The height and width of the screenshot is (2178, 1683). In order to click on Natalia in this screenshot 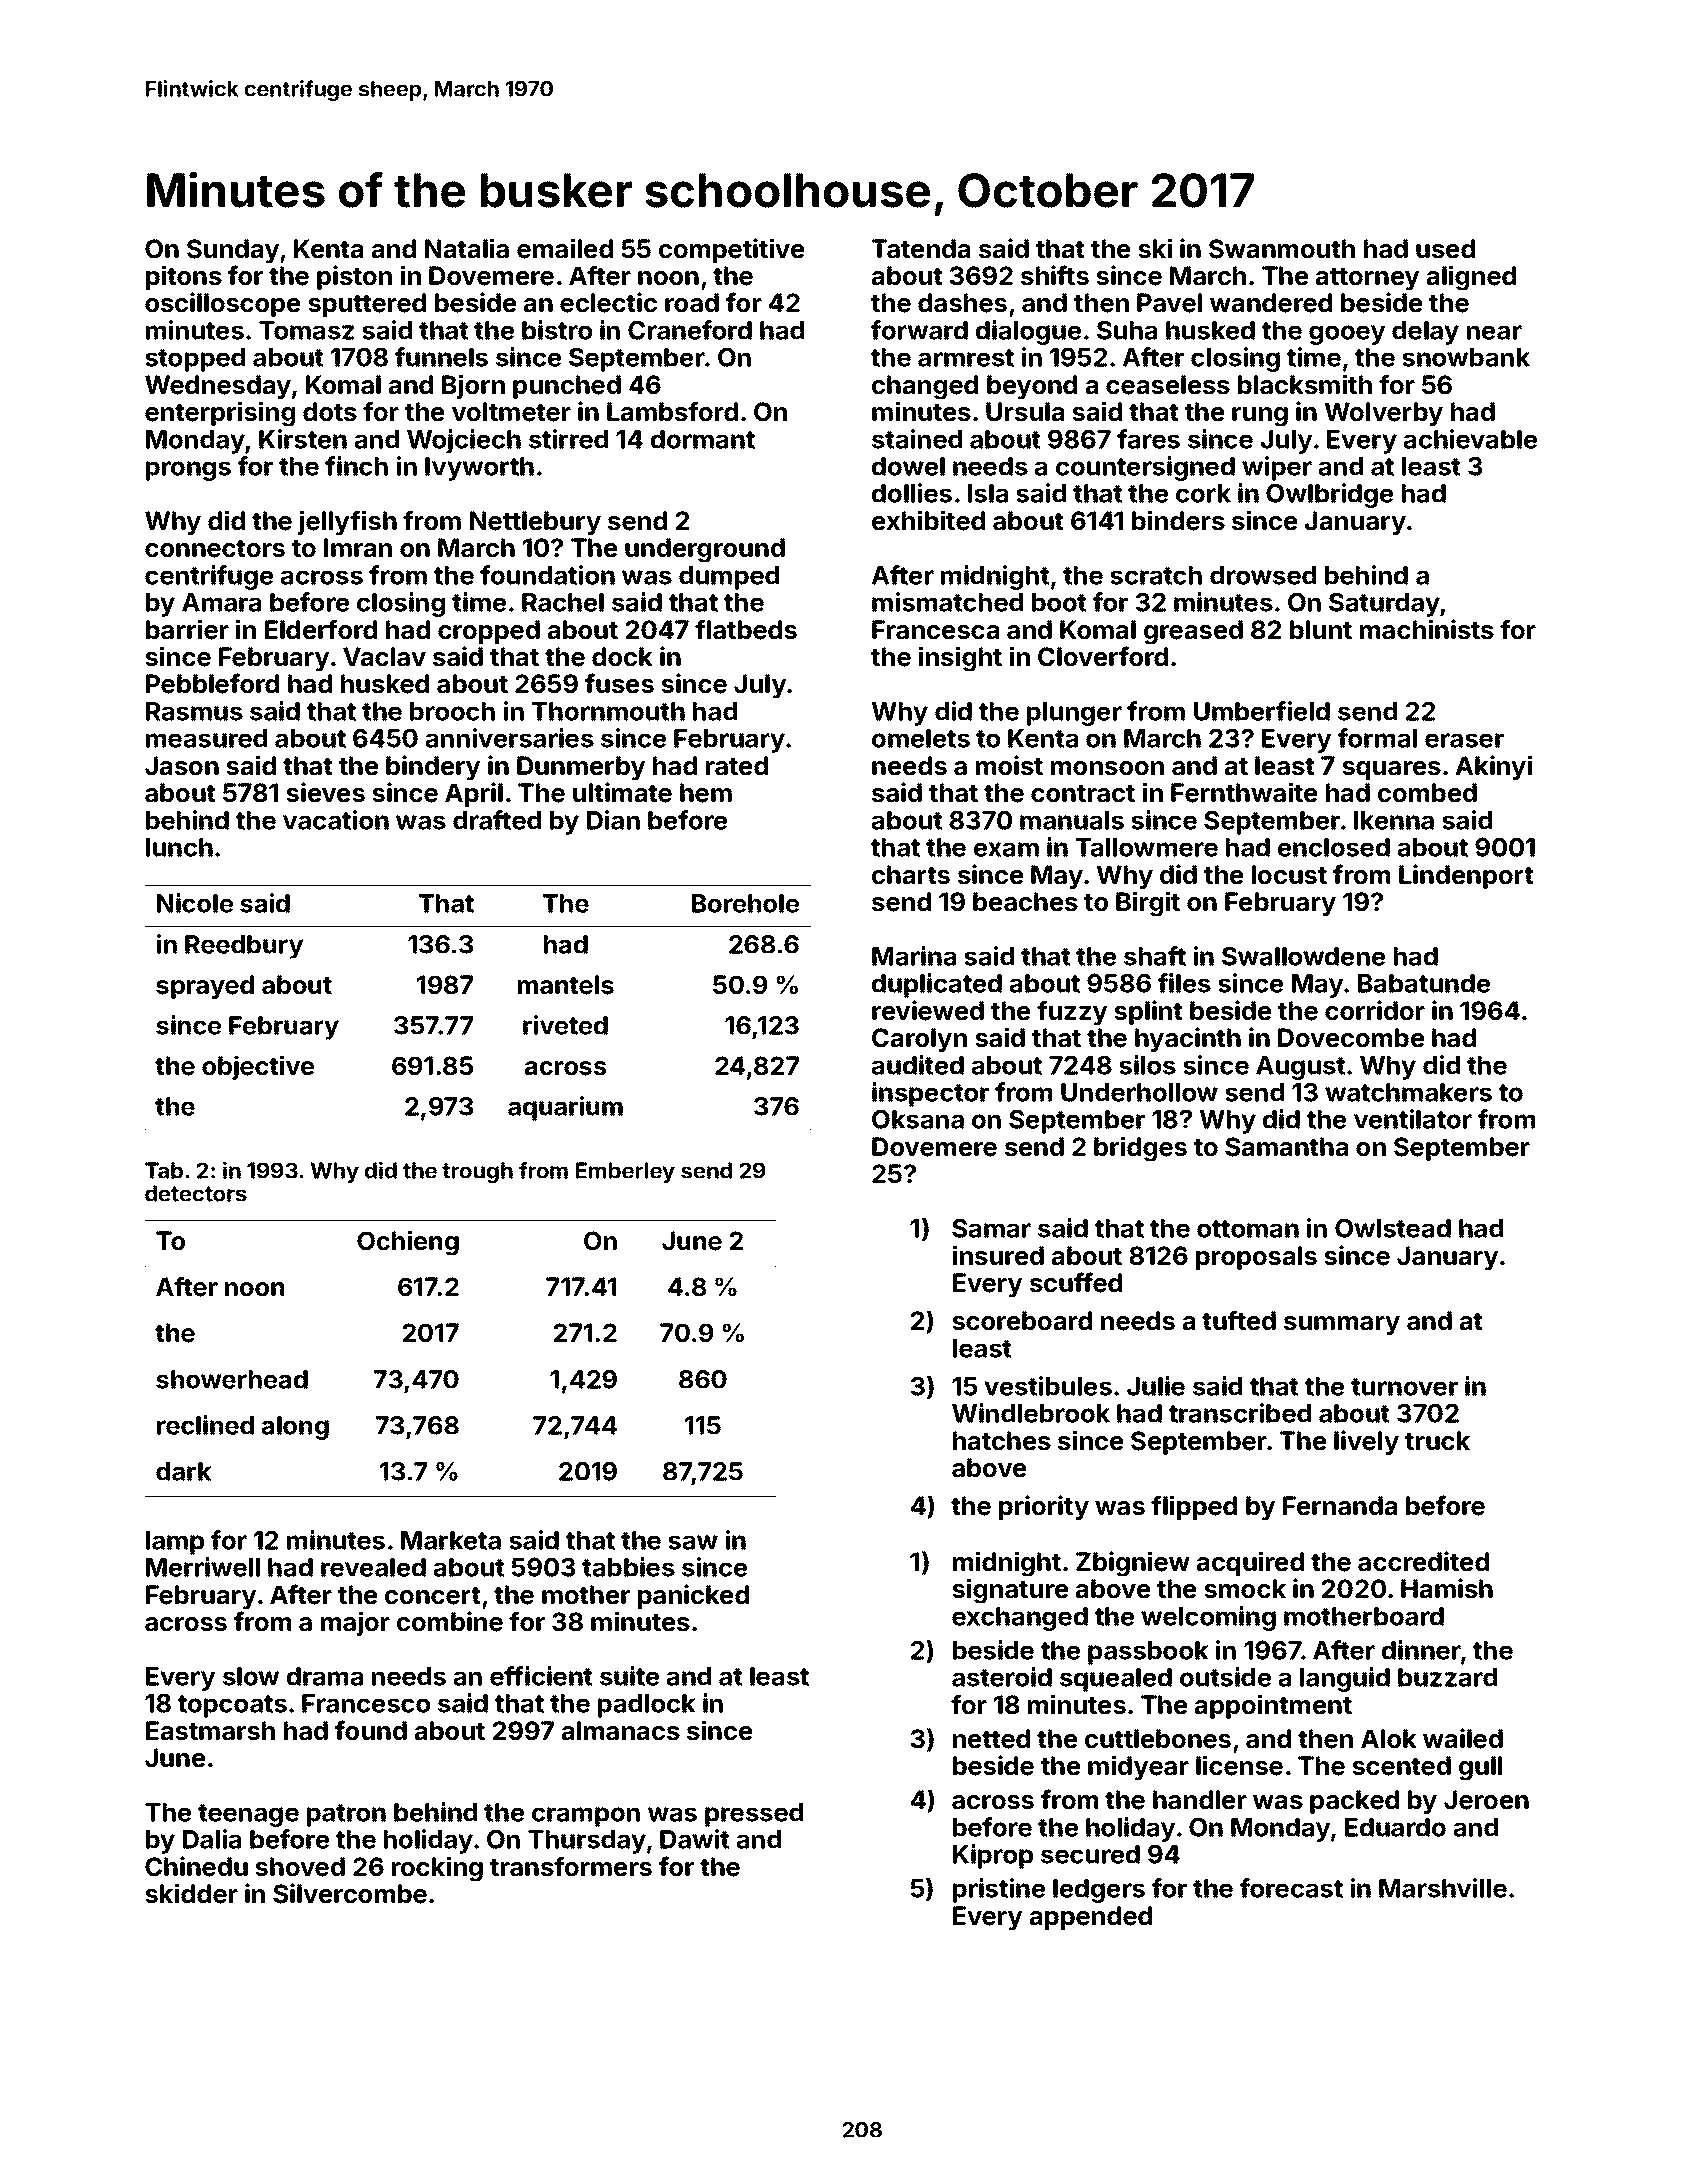, I will do `click(467, 248)`.
